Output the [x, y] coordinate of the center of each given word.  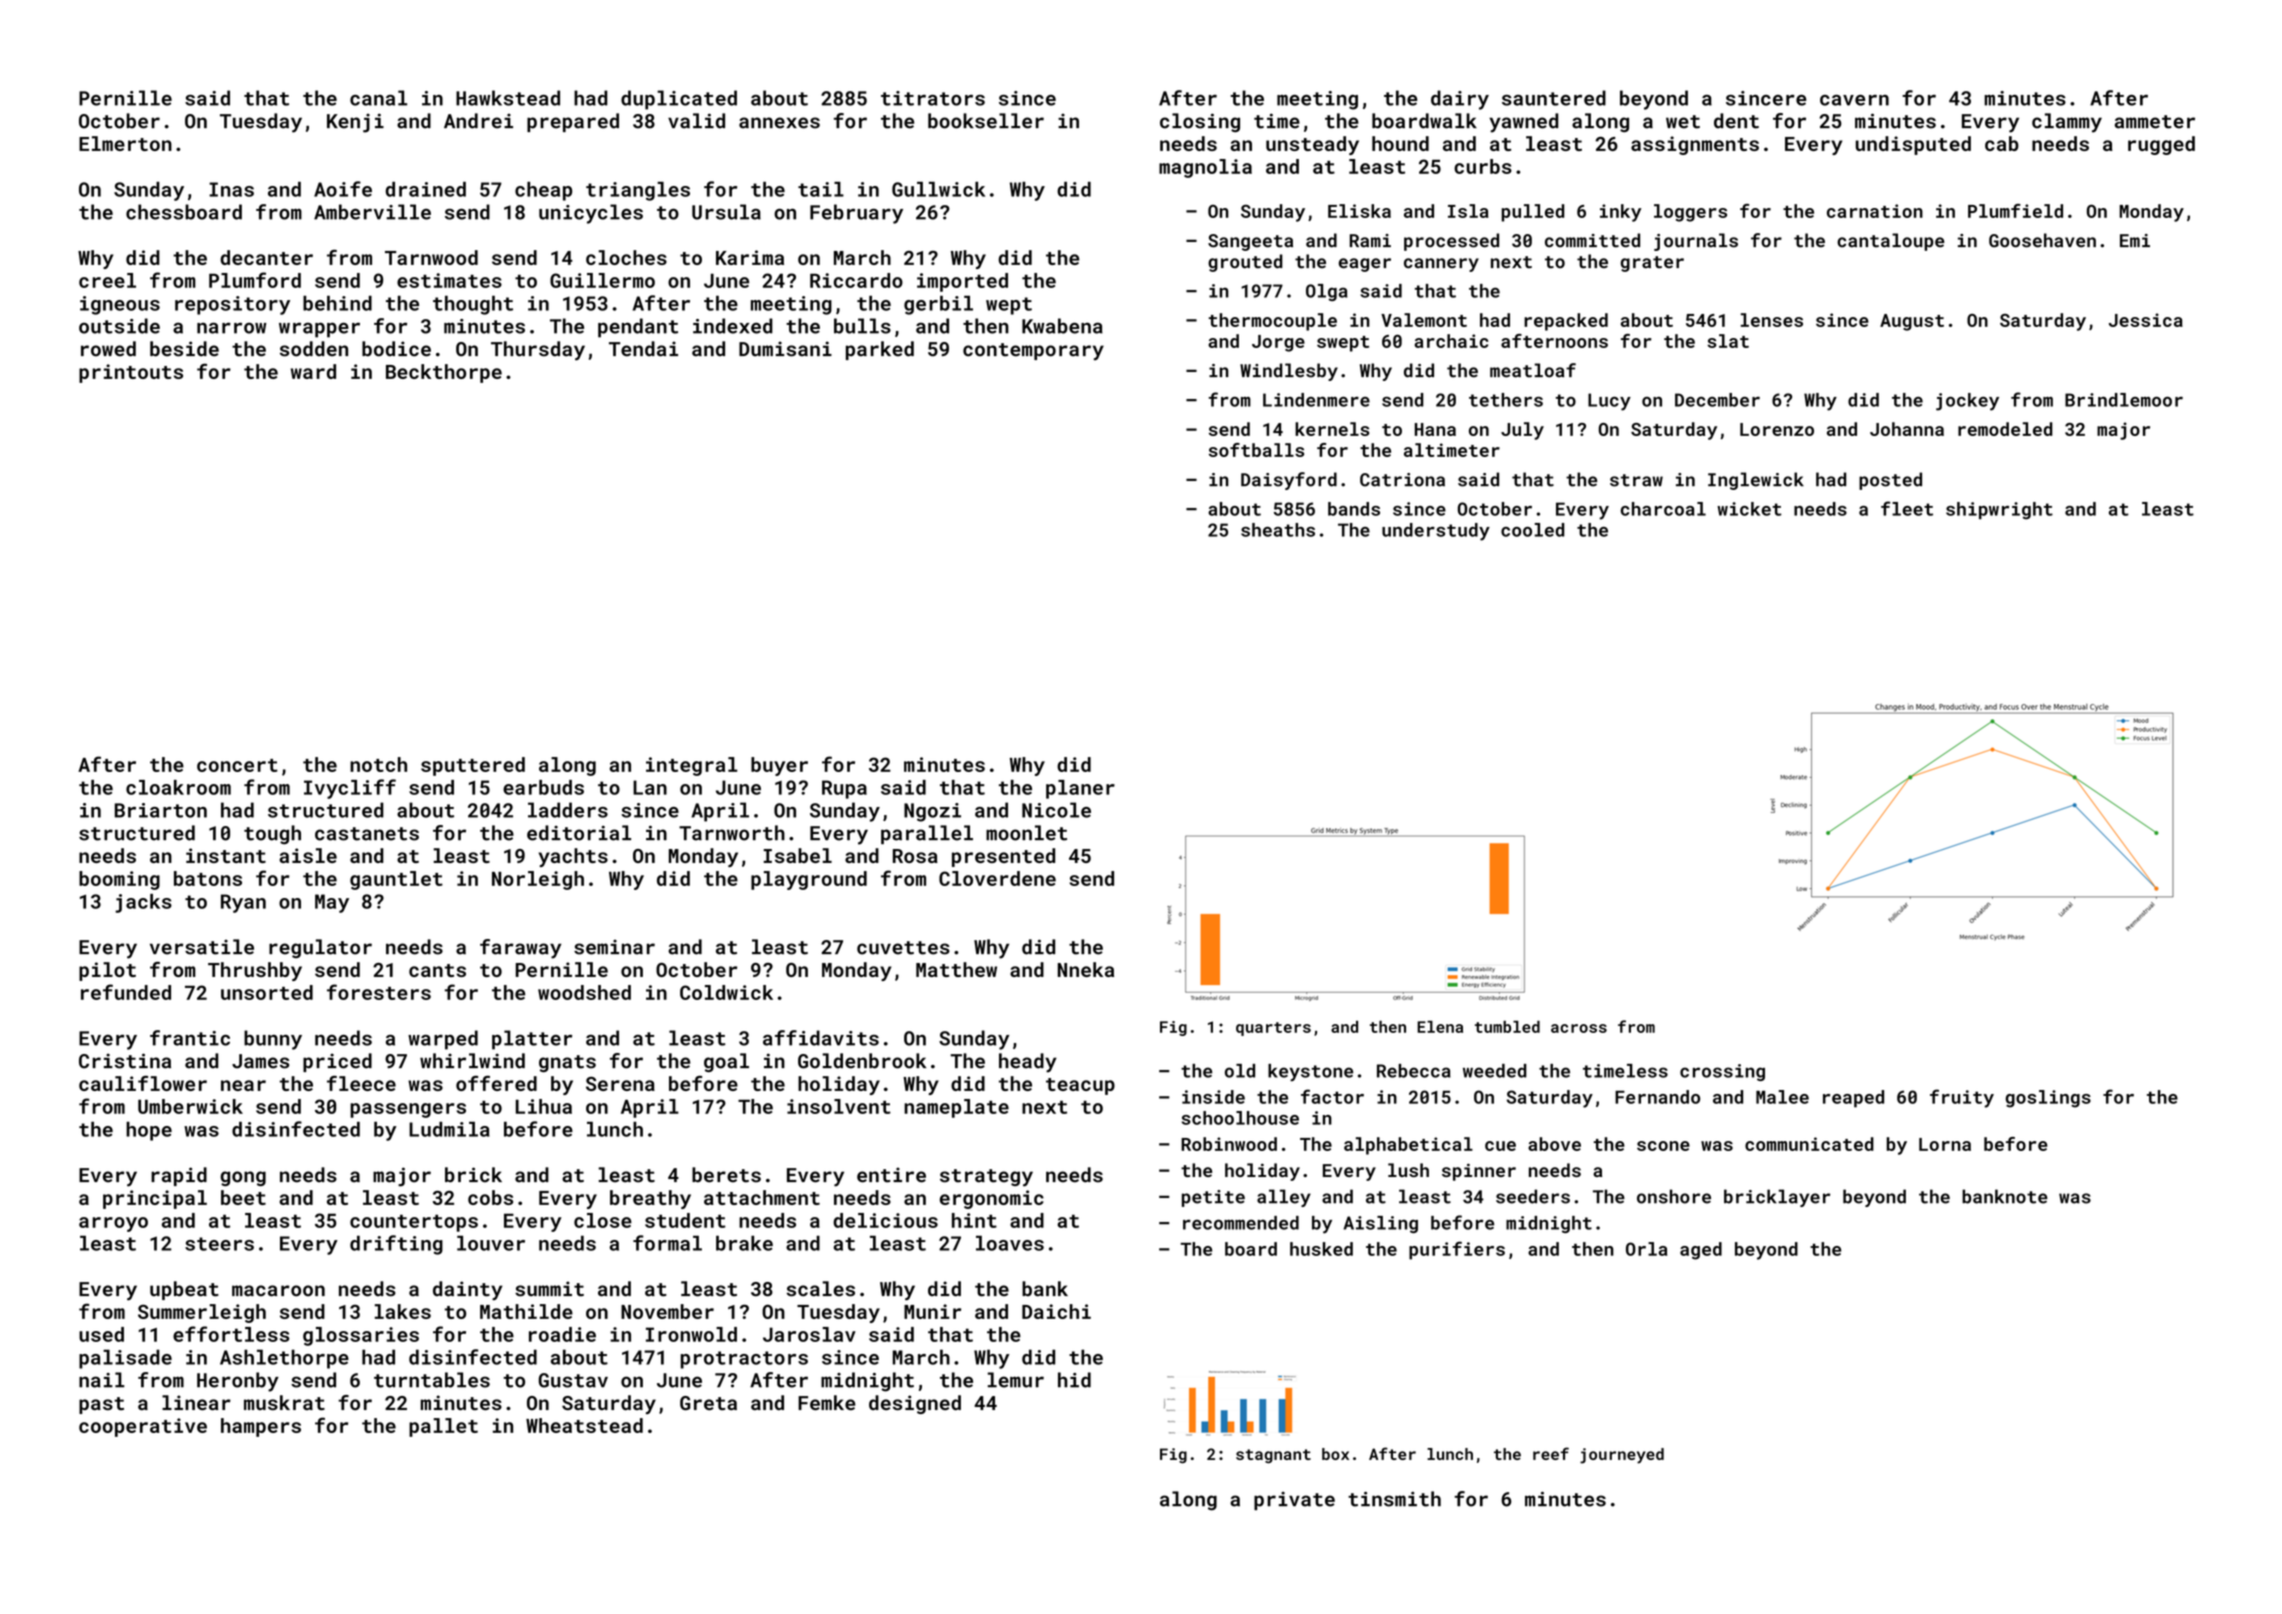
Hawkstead [508, 98]
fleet [1907, 508]
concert [237, 765]
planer [1080, 789]
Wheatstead [584, 1425]
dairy [1460, 100]
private [1294, 1501]
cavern [1854, 100]
